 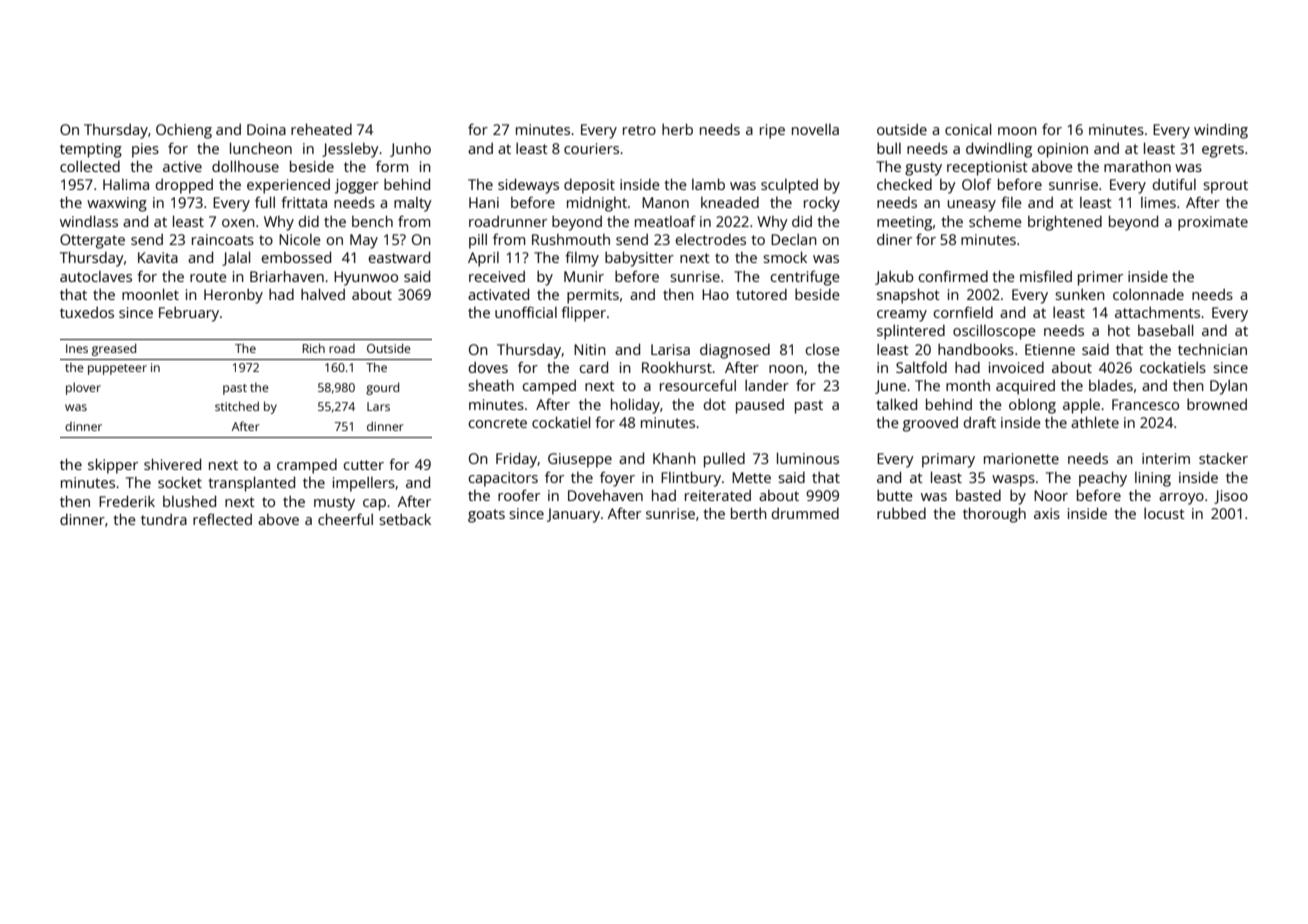 I want to click on berth, so click(x=749, y=513).
